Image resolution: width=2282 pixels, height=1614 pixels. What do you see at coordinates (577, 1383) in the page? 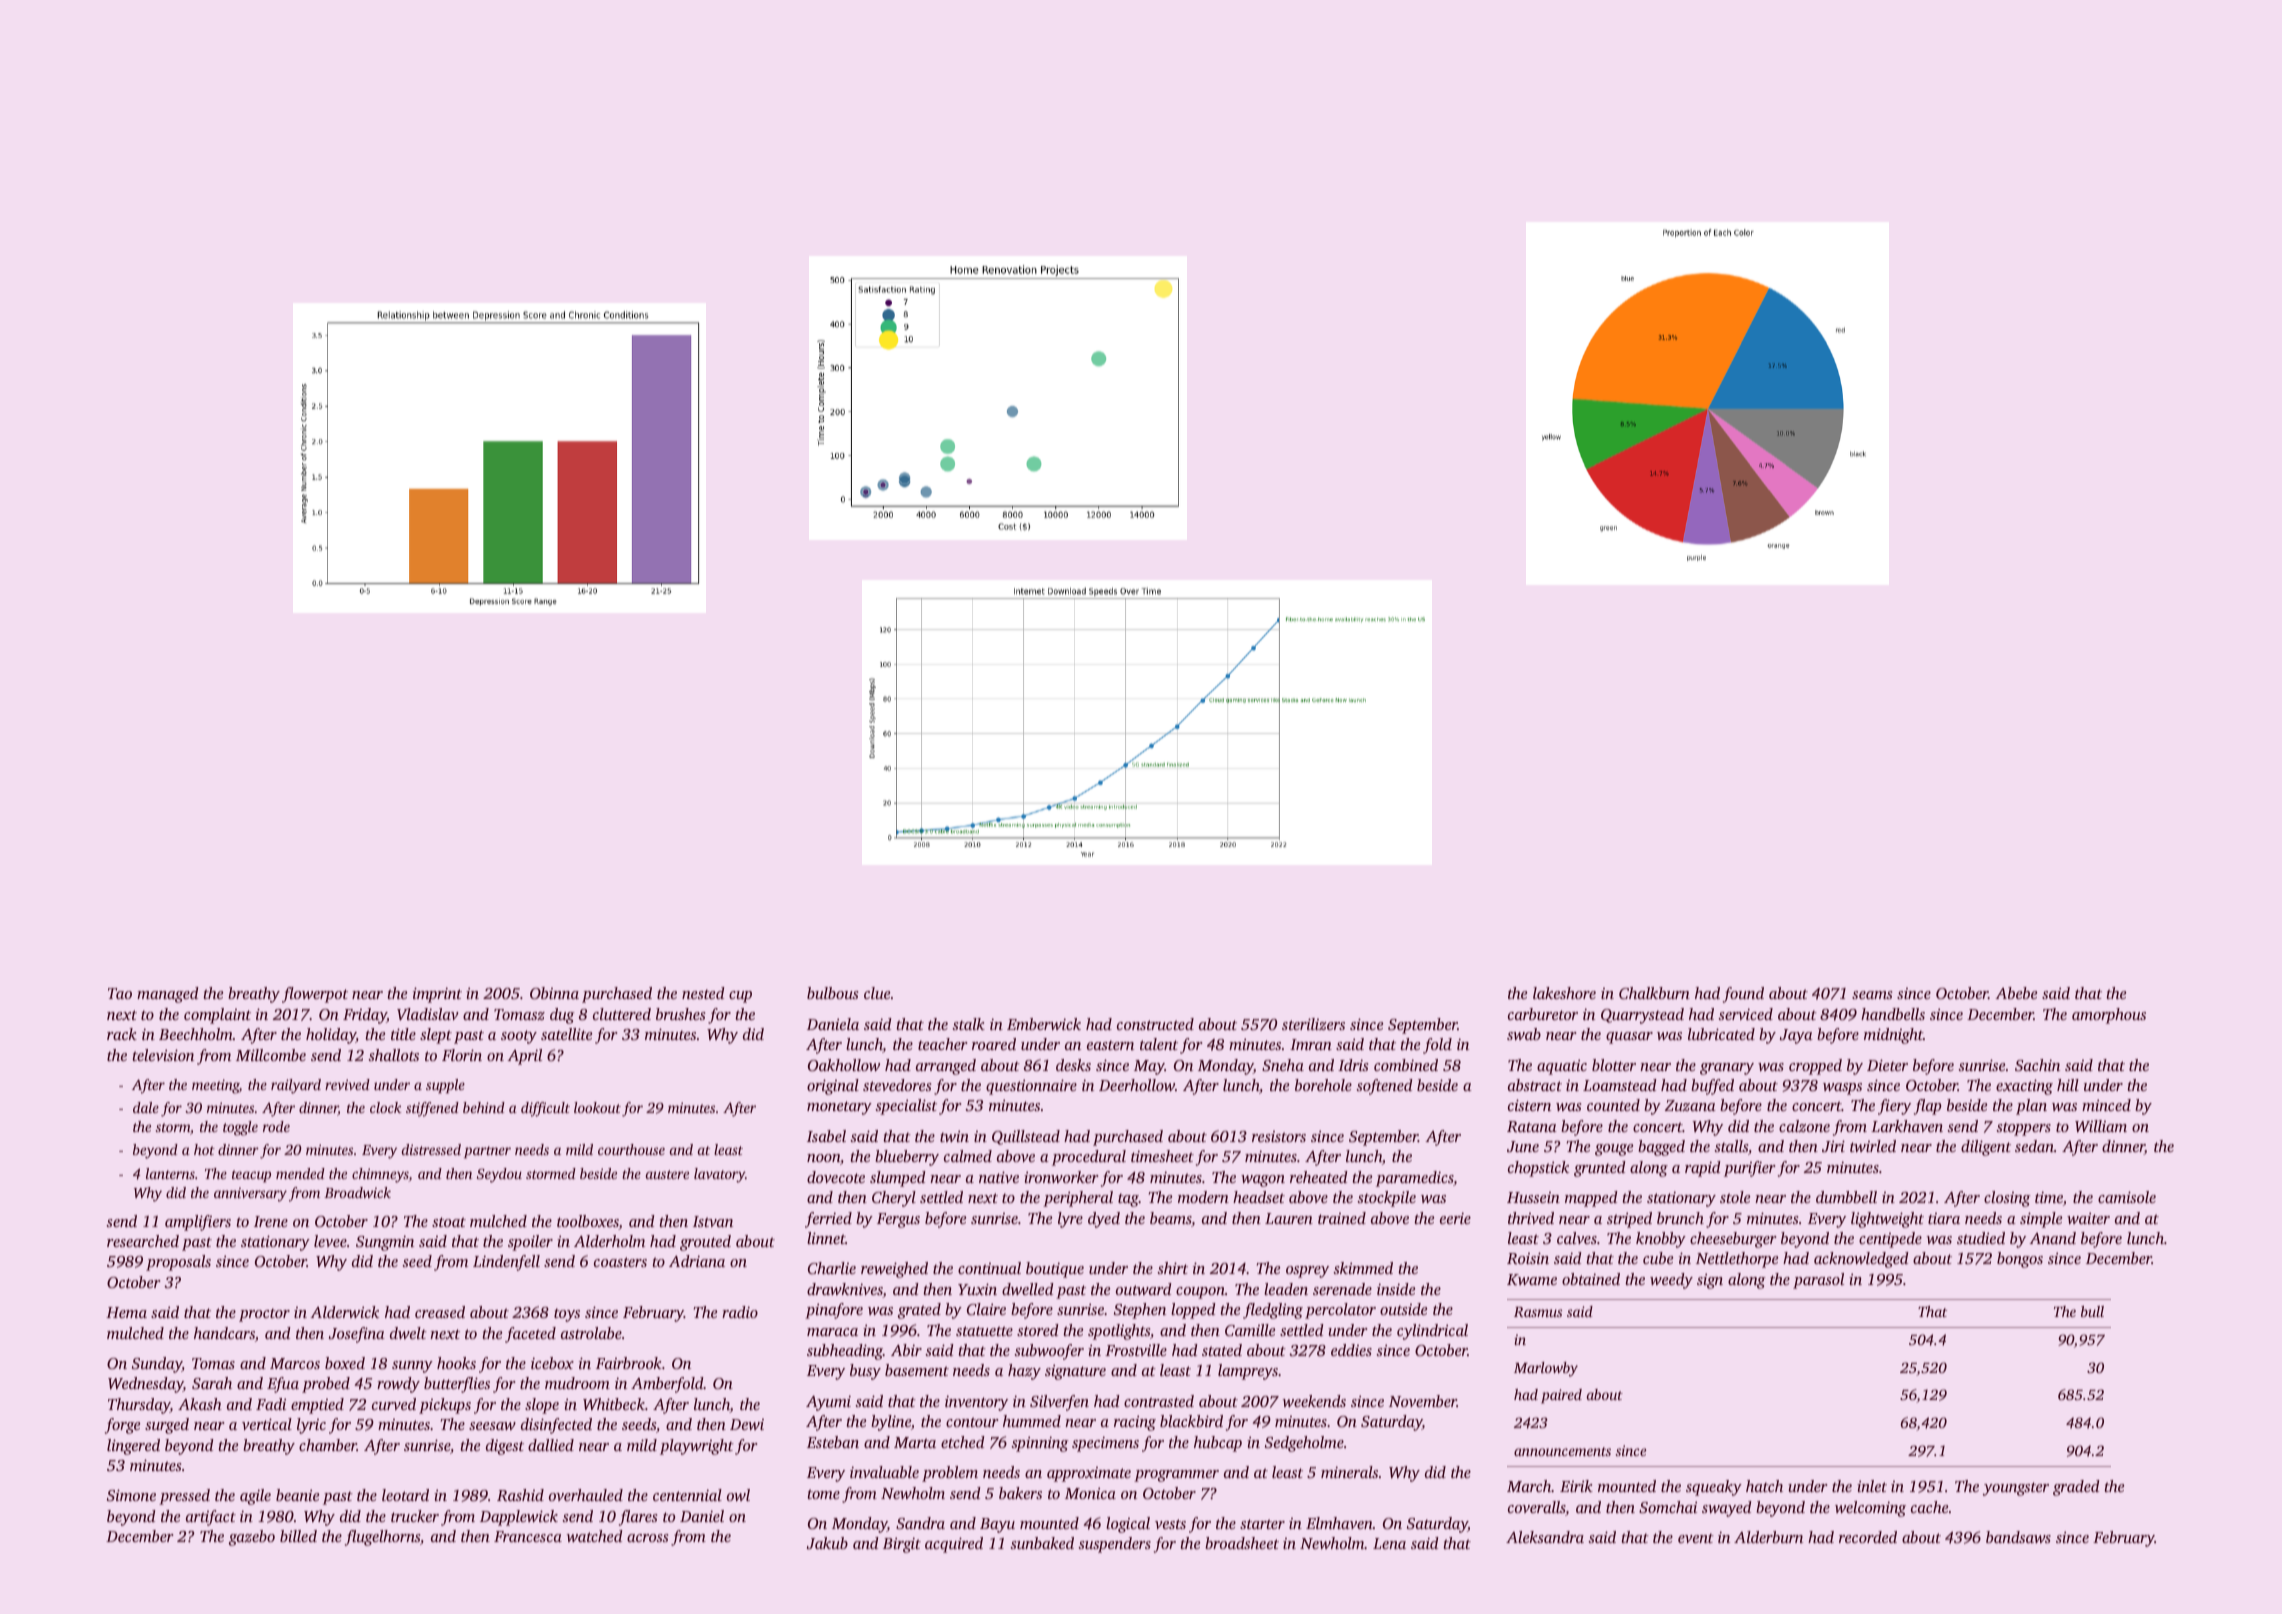
I see `mudroom` at bounding box center [577, 1383].
